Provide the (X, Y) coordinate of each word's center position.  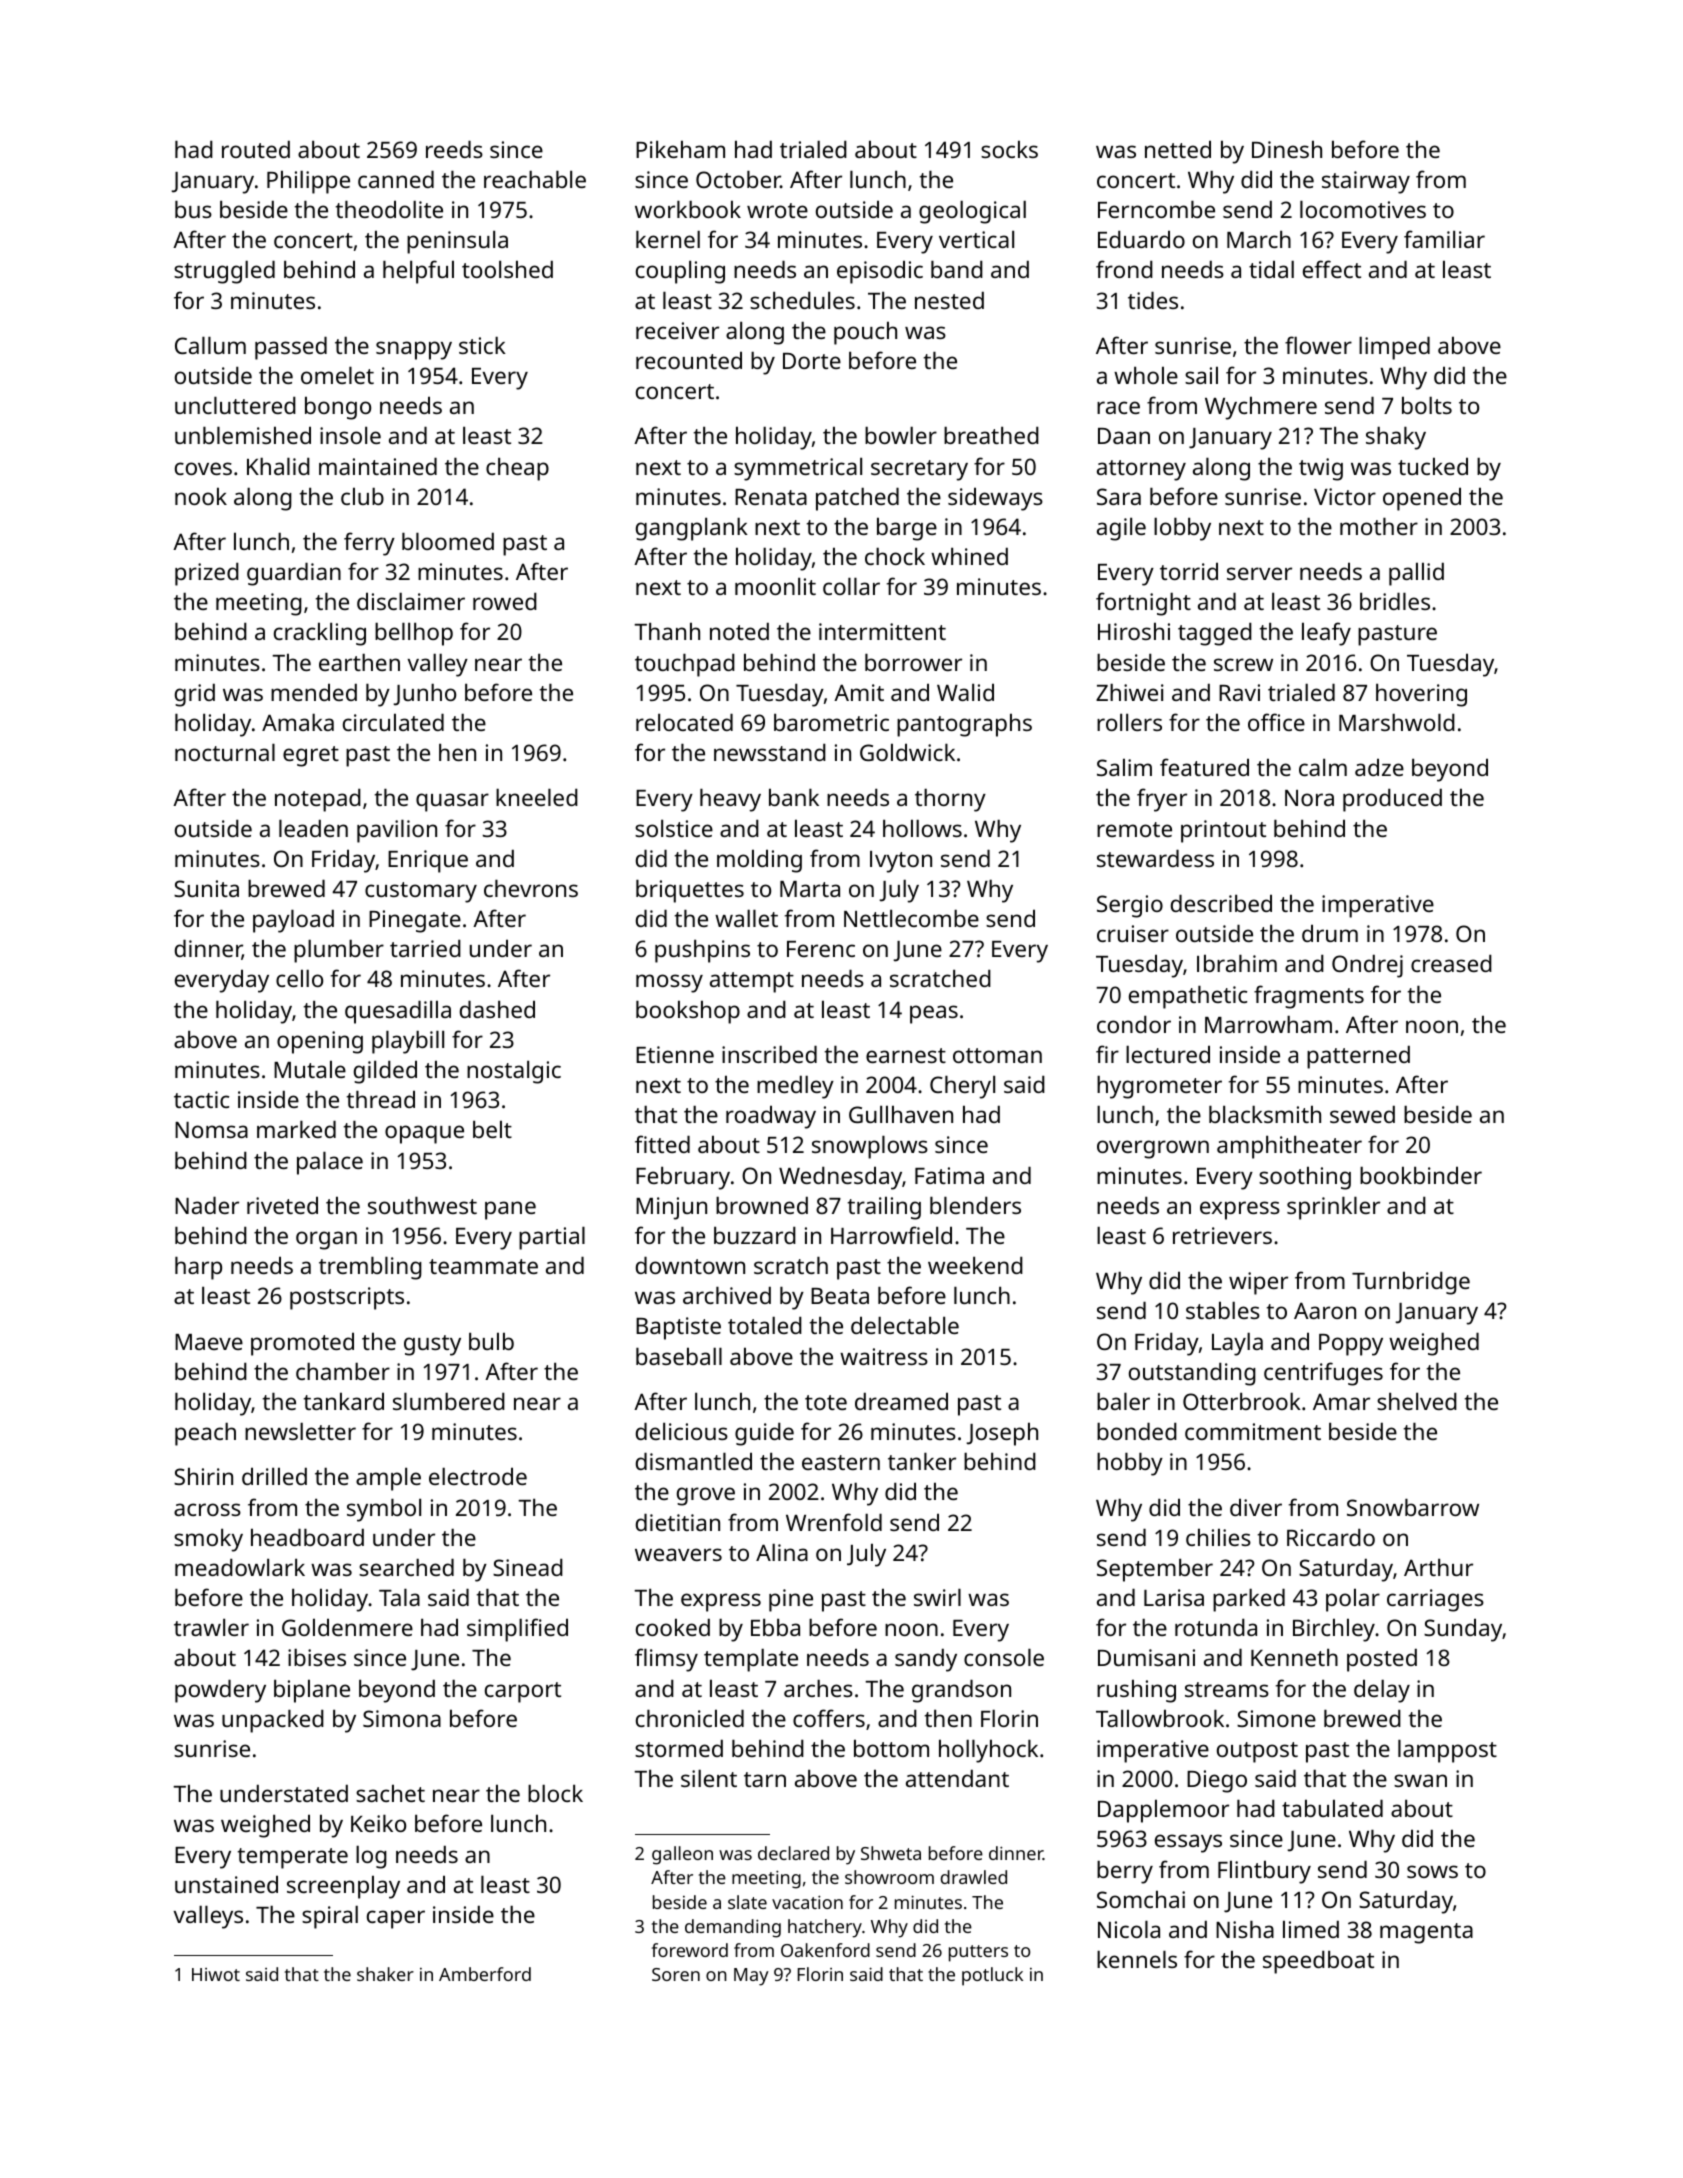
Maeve (209, 1342)
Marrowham (1268, 1024)
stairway (1366, 182)
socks (1009, 149)
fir (1107, 1054)
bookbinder (1421, 1175)
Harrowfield (891, 1235)
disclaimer (411, 601)
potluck (992, 1976)
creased (1451, 963)
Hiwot (216, 1974)
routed (256, 149)
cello (299, 978)
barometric (831, 722)
